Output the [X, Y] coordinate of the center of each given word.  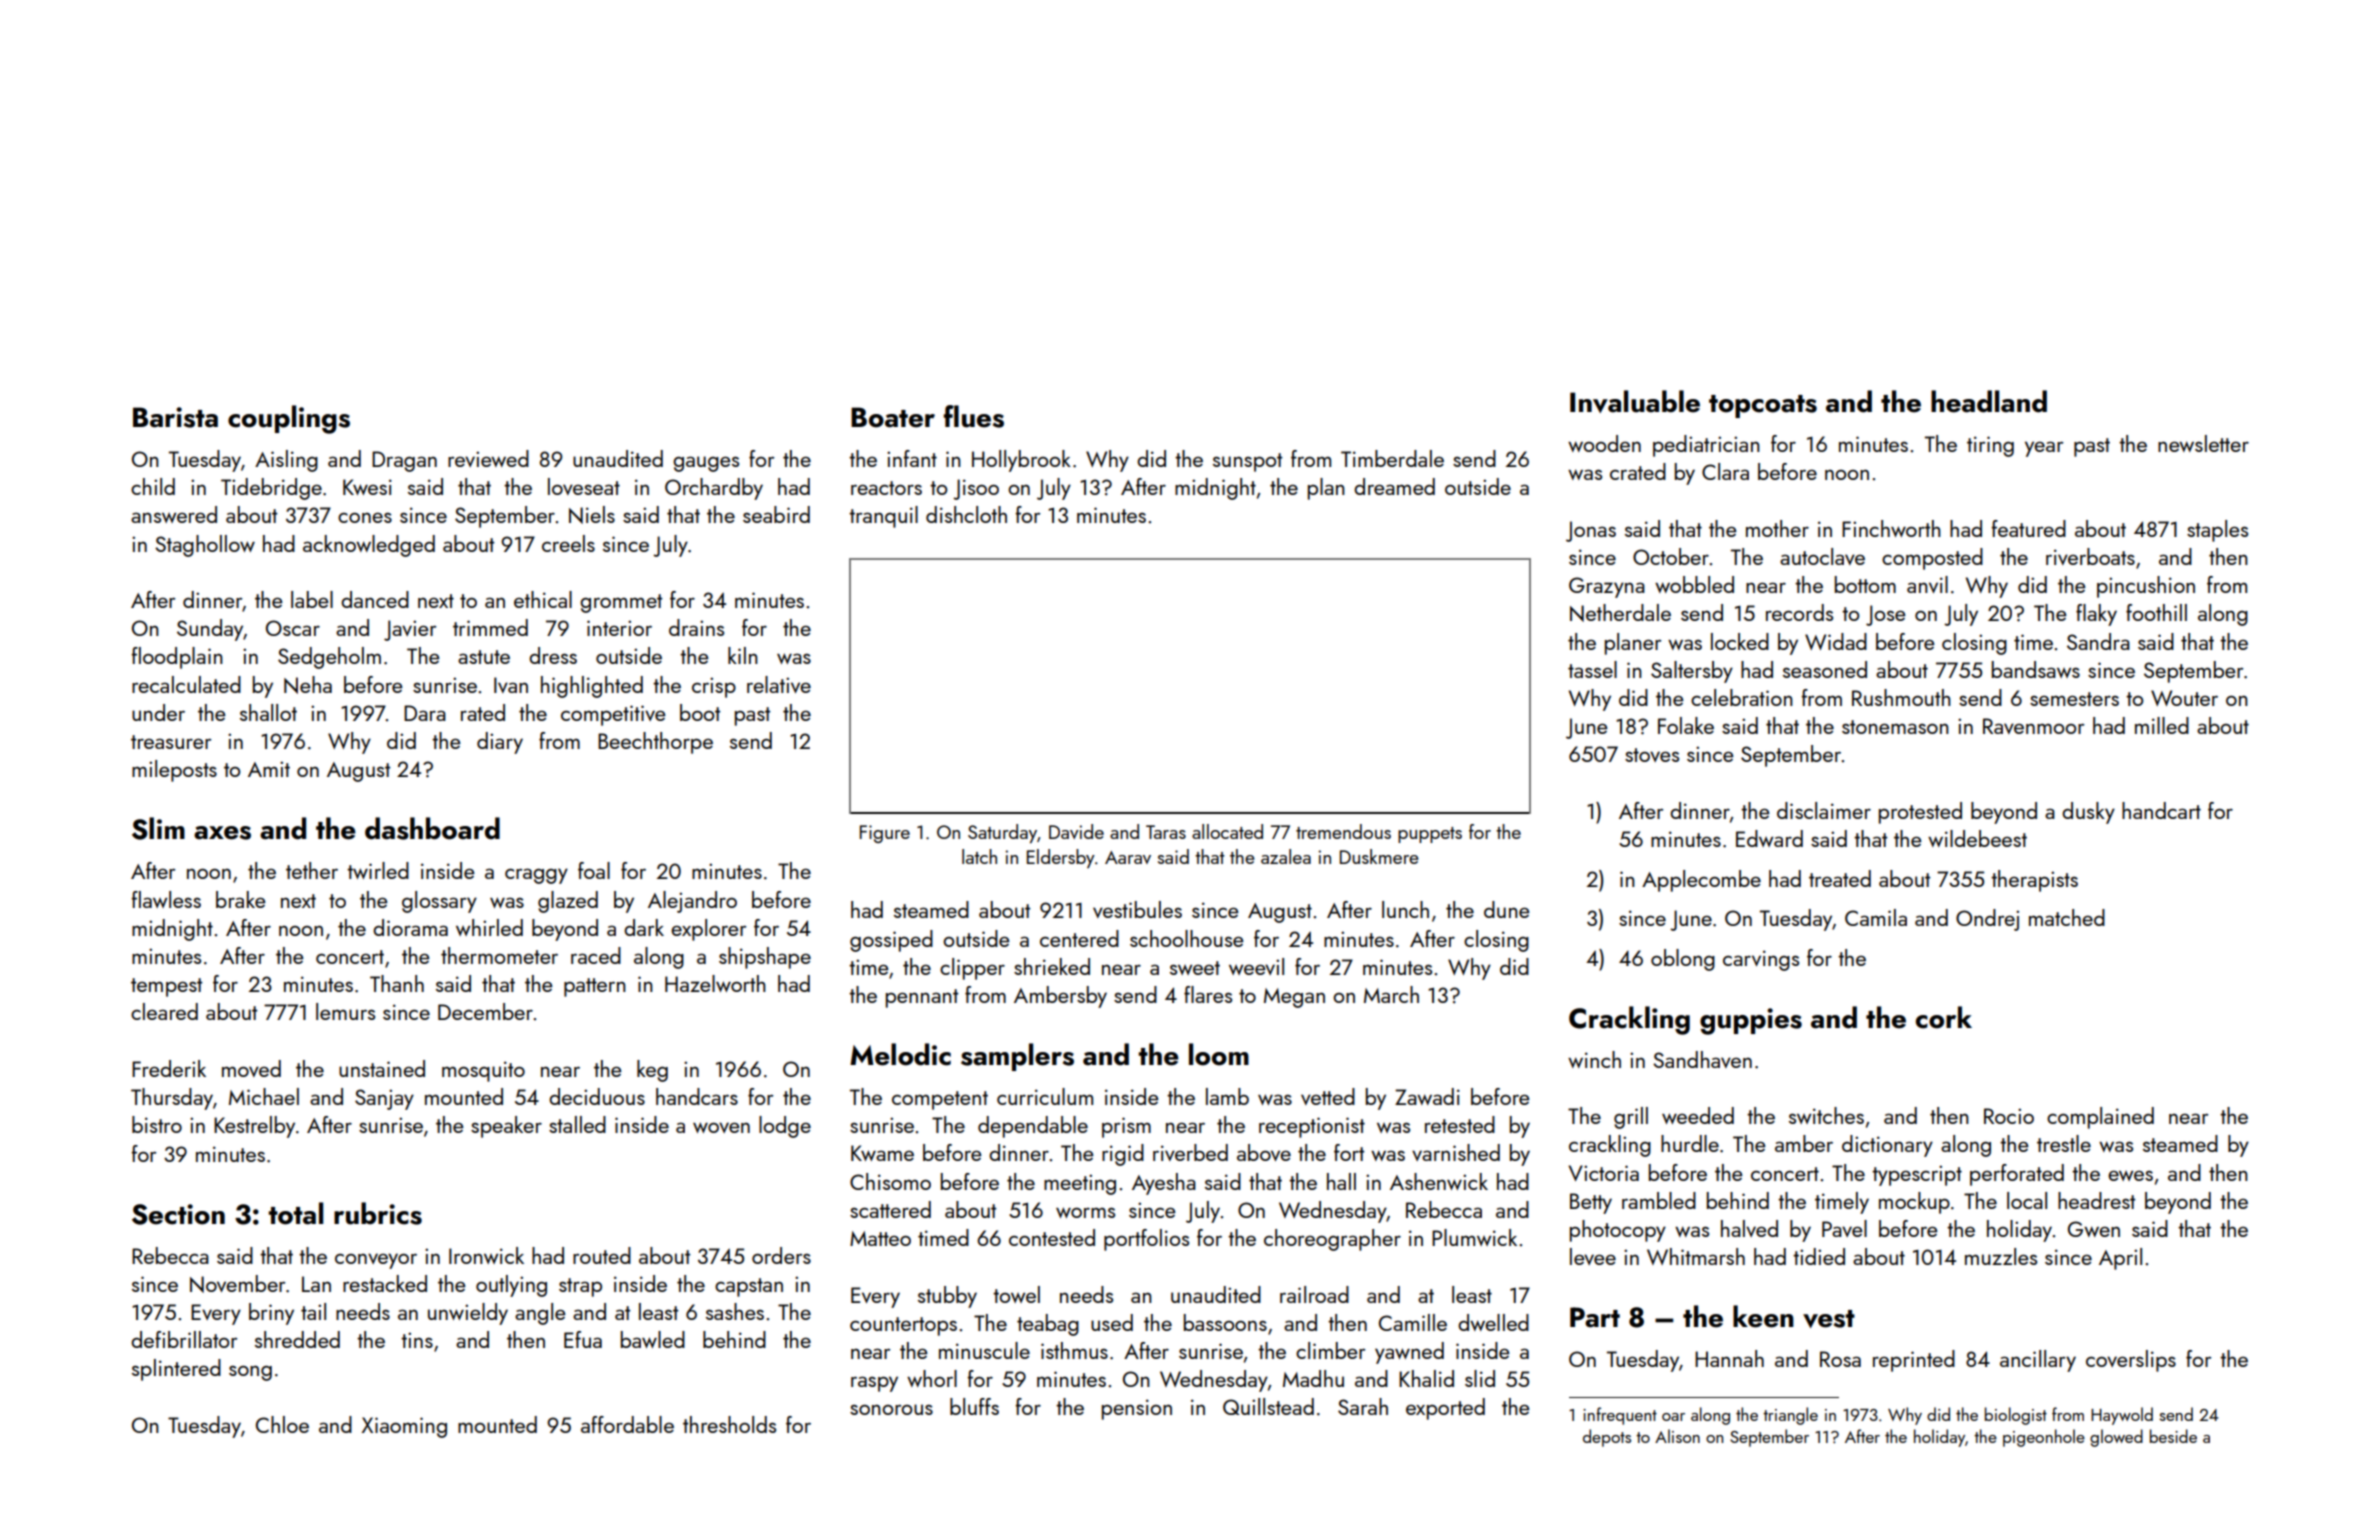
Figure [885, 834]
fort [1349, 1152]
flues [973, 416]
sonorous [891, 1409]
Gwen [2094, 1229]
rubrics [378, 1213]
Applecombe [1701, 881]
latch [979, 856]
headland [1989, 401]
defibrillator [184, 1339]
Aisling [286, 461]
